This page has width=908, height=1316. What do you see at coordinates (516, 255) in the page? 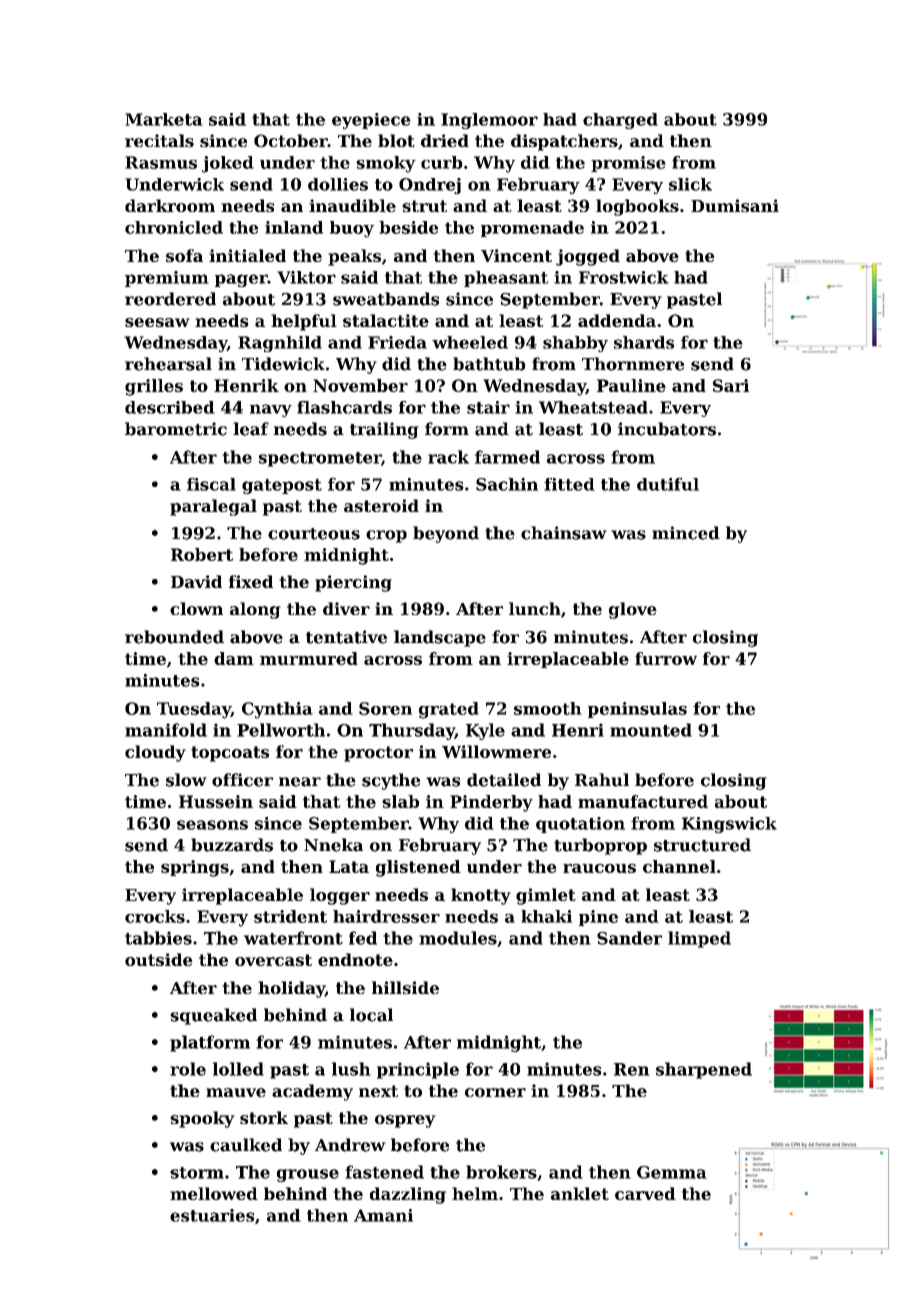
I see `Vincent` at bounding box center [516, 255].
